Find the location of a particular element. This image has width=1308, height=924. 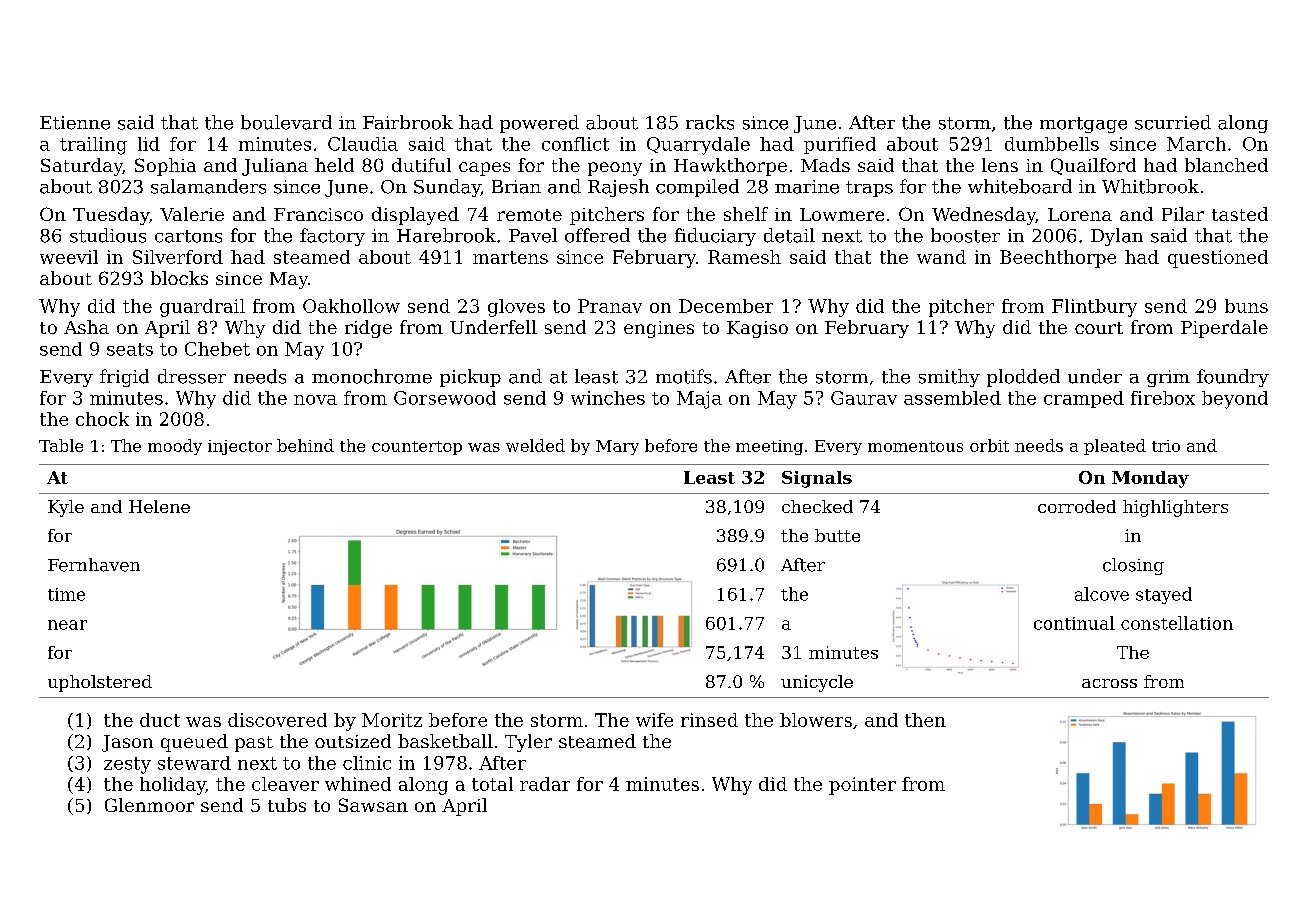

chock is located at coordinates (102, 419).
